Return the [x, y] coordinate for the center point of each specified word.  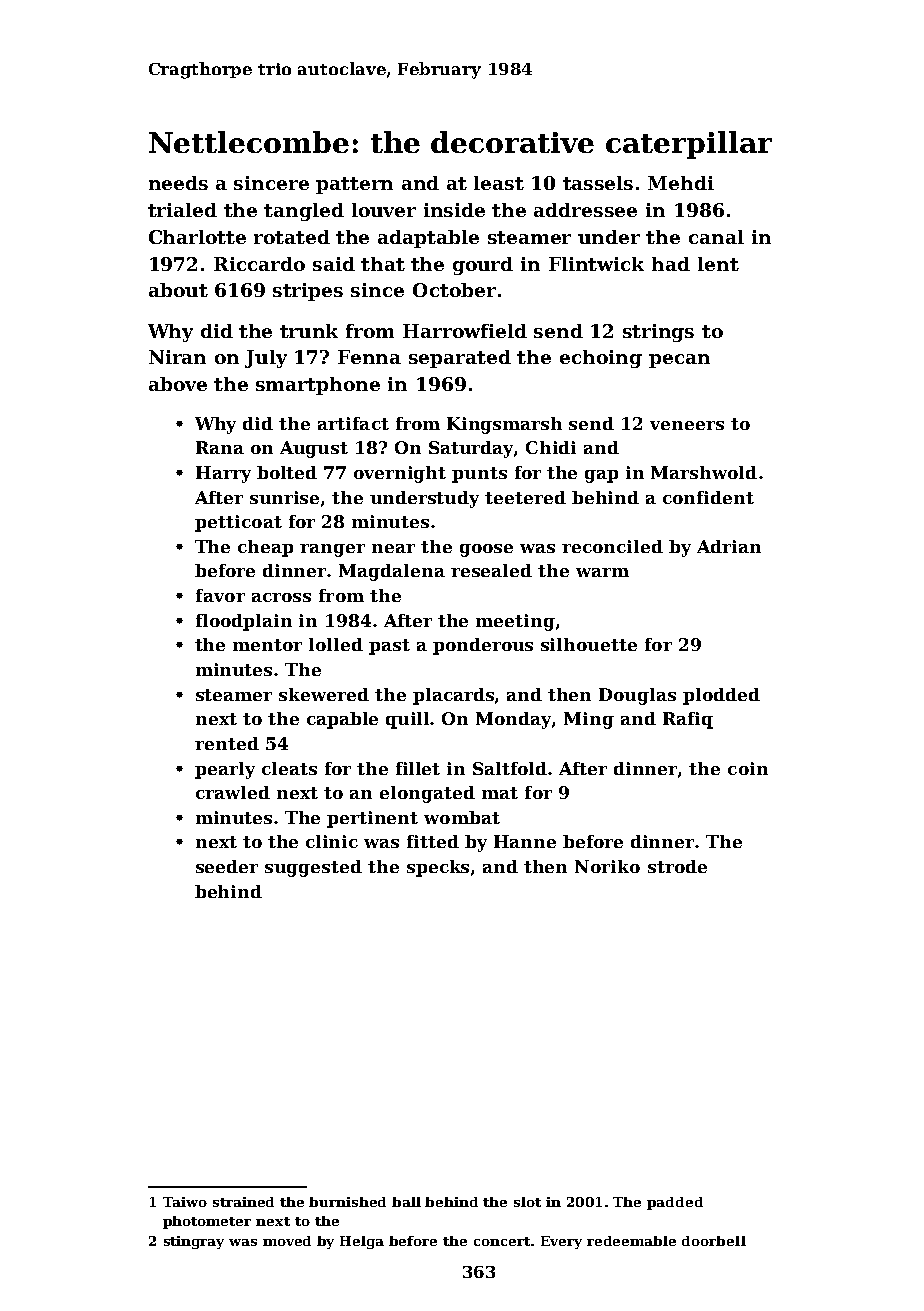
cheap [265, 548]
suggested [313, 868]
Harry [223, 474]
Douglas [637, 696]
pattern [354, 185]
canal [716, 237]
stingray [194, 1242]
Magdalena [392, 572]
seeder [227, 866]
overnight [400, 474]
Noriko [607, 866]
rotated [292, 237]
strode [677, 866]
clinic [332, 841]
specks [438, 868]
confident [708, 497]
